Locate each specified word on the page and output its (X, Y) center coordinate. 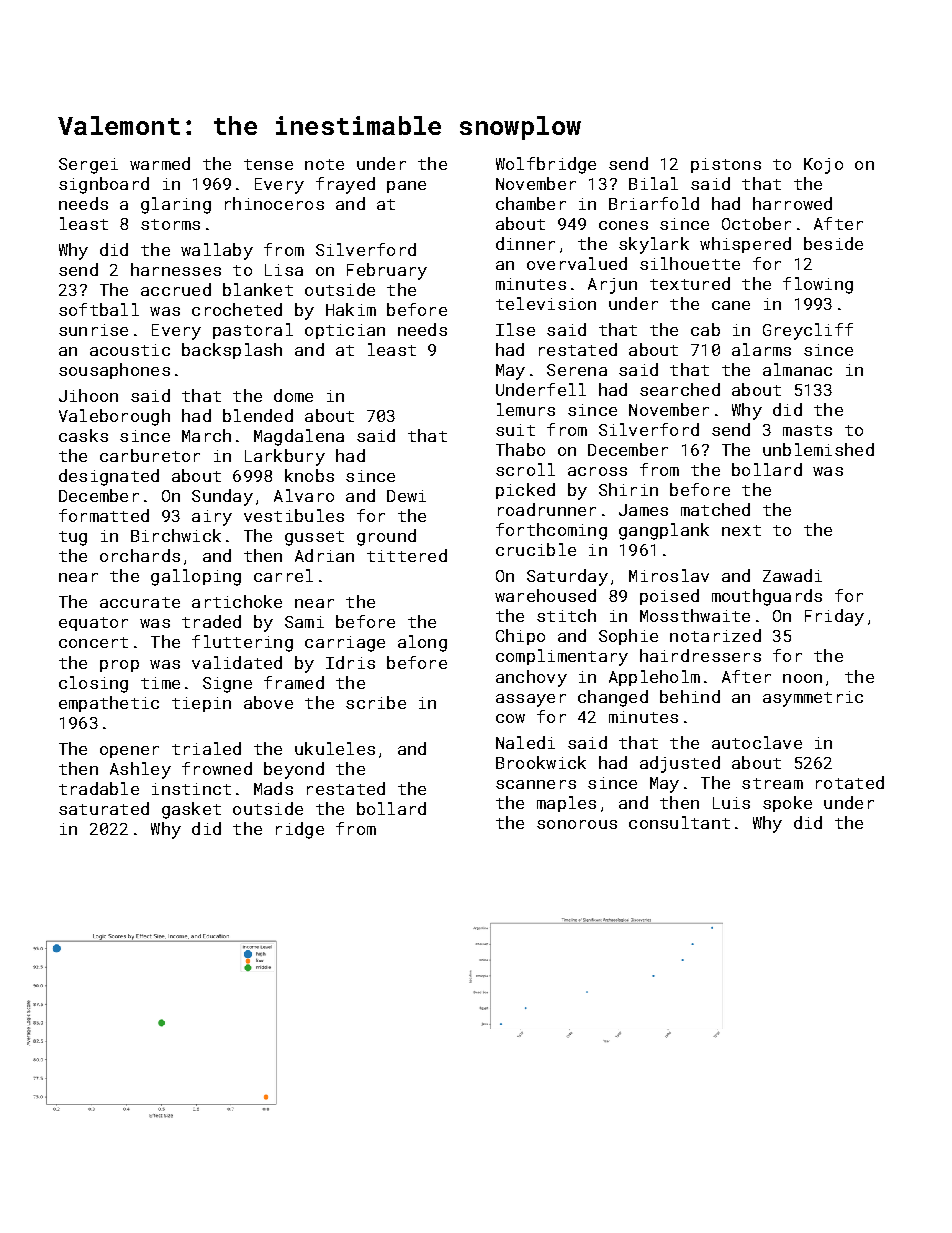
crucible (536, 549)
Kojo (823, 166)
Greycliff (808, 331)
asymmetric (813, 699)
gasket (191, 810)
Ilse (515, 329)
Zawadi (792, 575)
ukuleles (335, 748)
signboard (104, 185)
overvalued (577, 263)
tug (73, 538)
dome (293, 395)
